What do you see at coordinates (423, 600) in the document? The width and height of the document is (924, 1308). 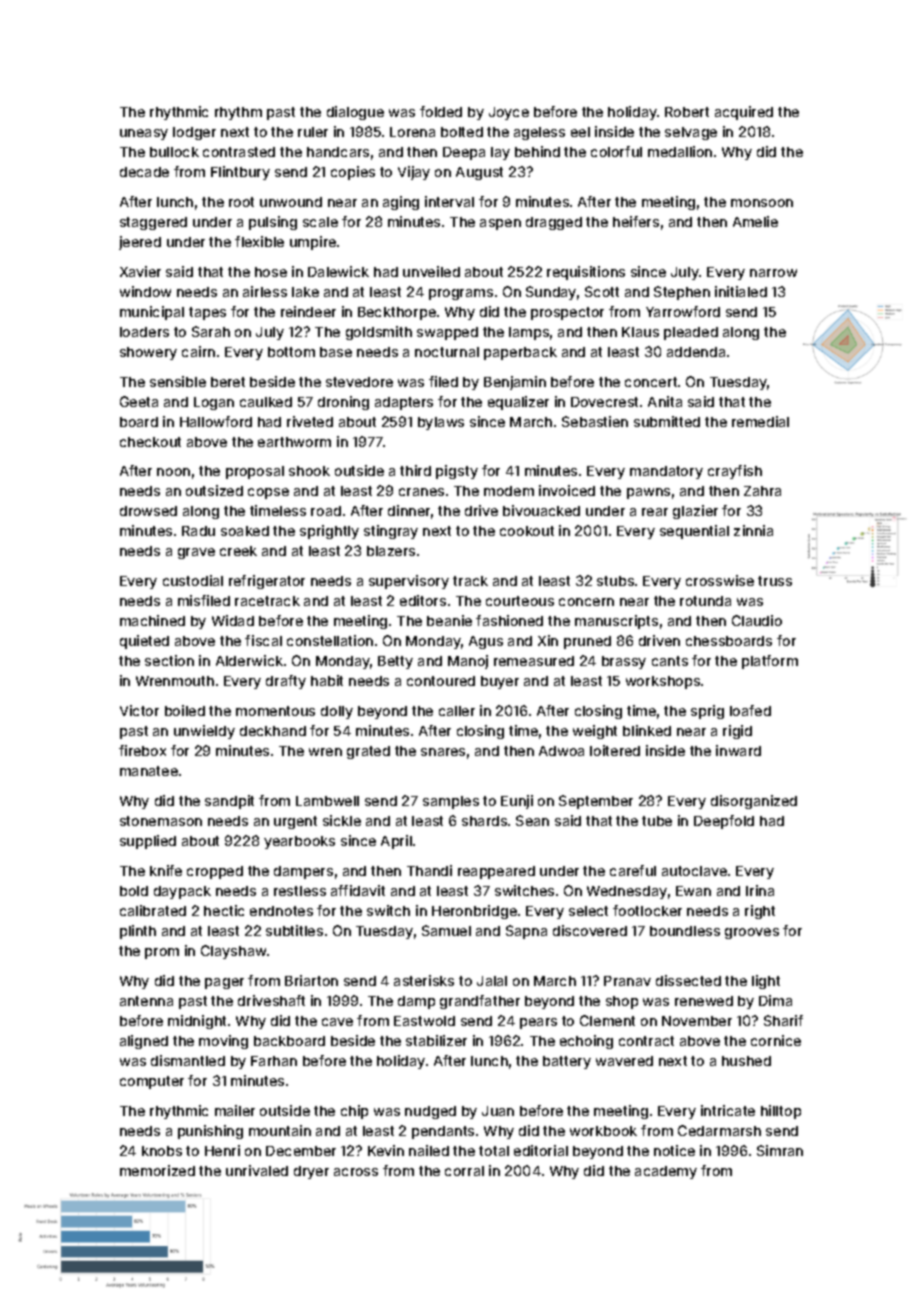 I see `editors` at bounding box center [423, 600].
